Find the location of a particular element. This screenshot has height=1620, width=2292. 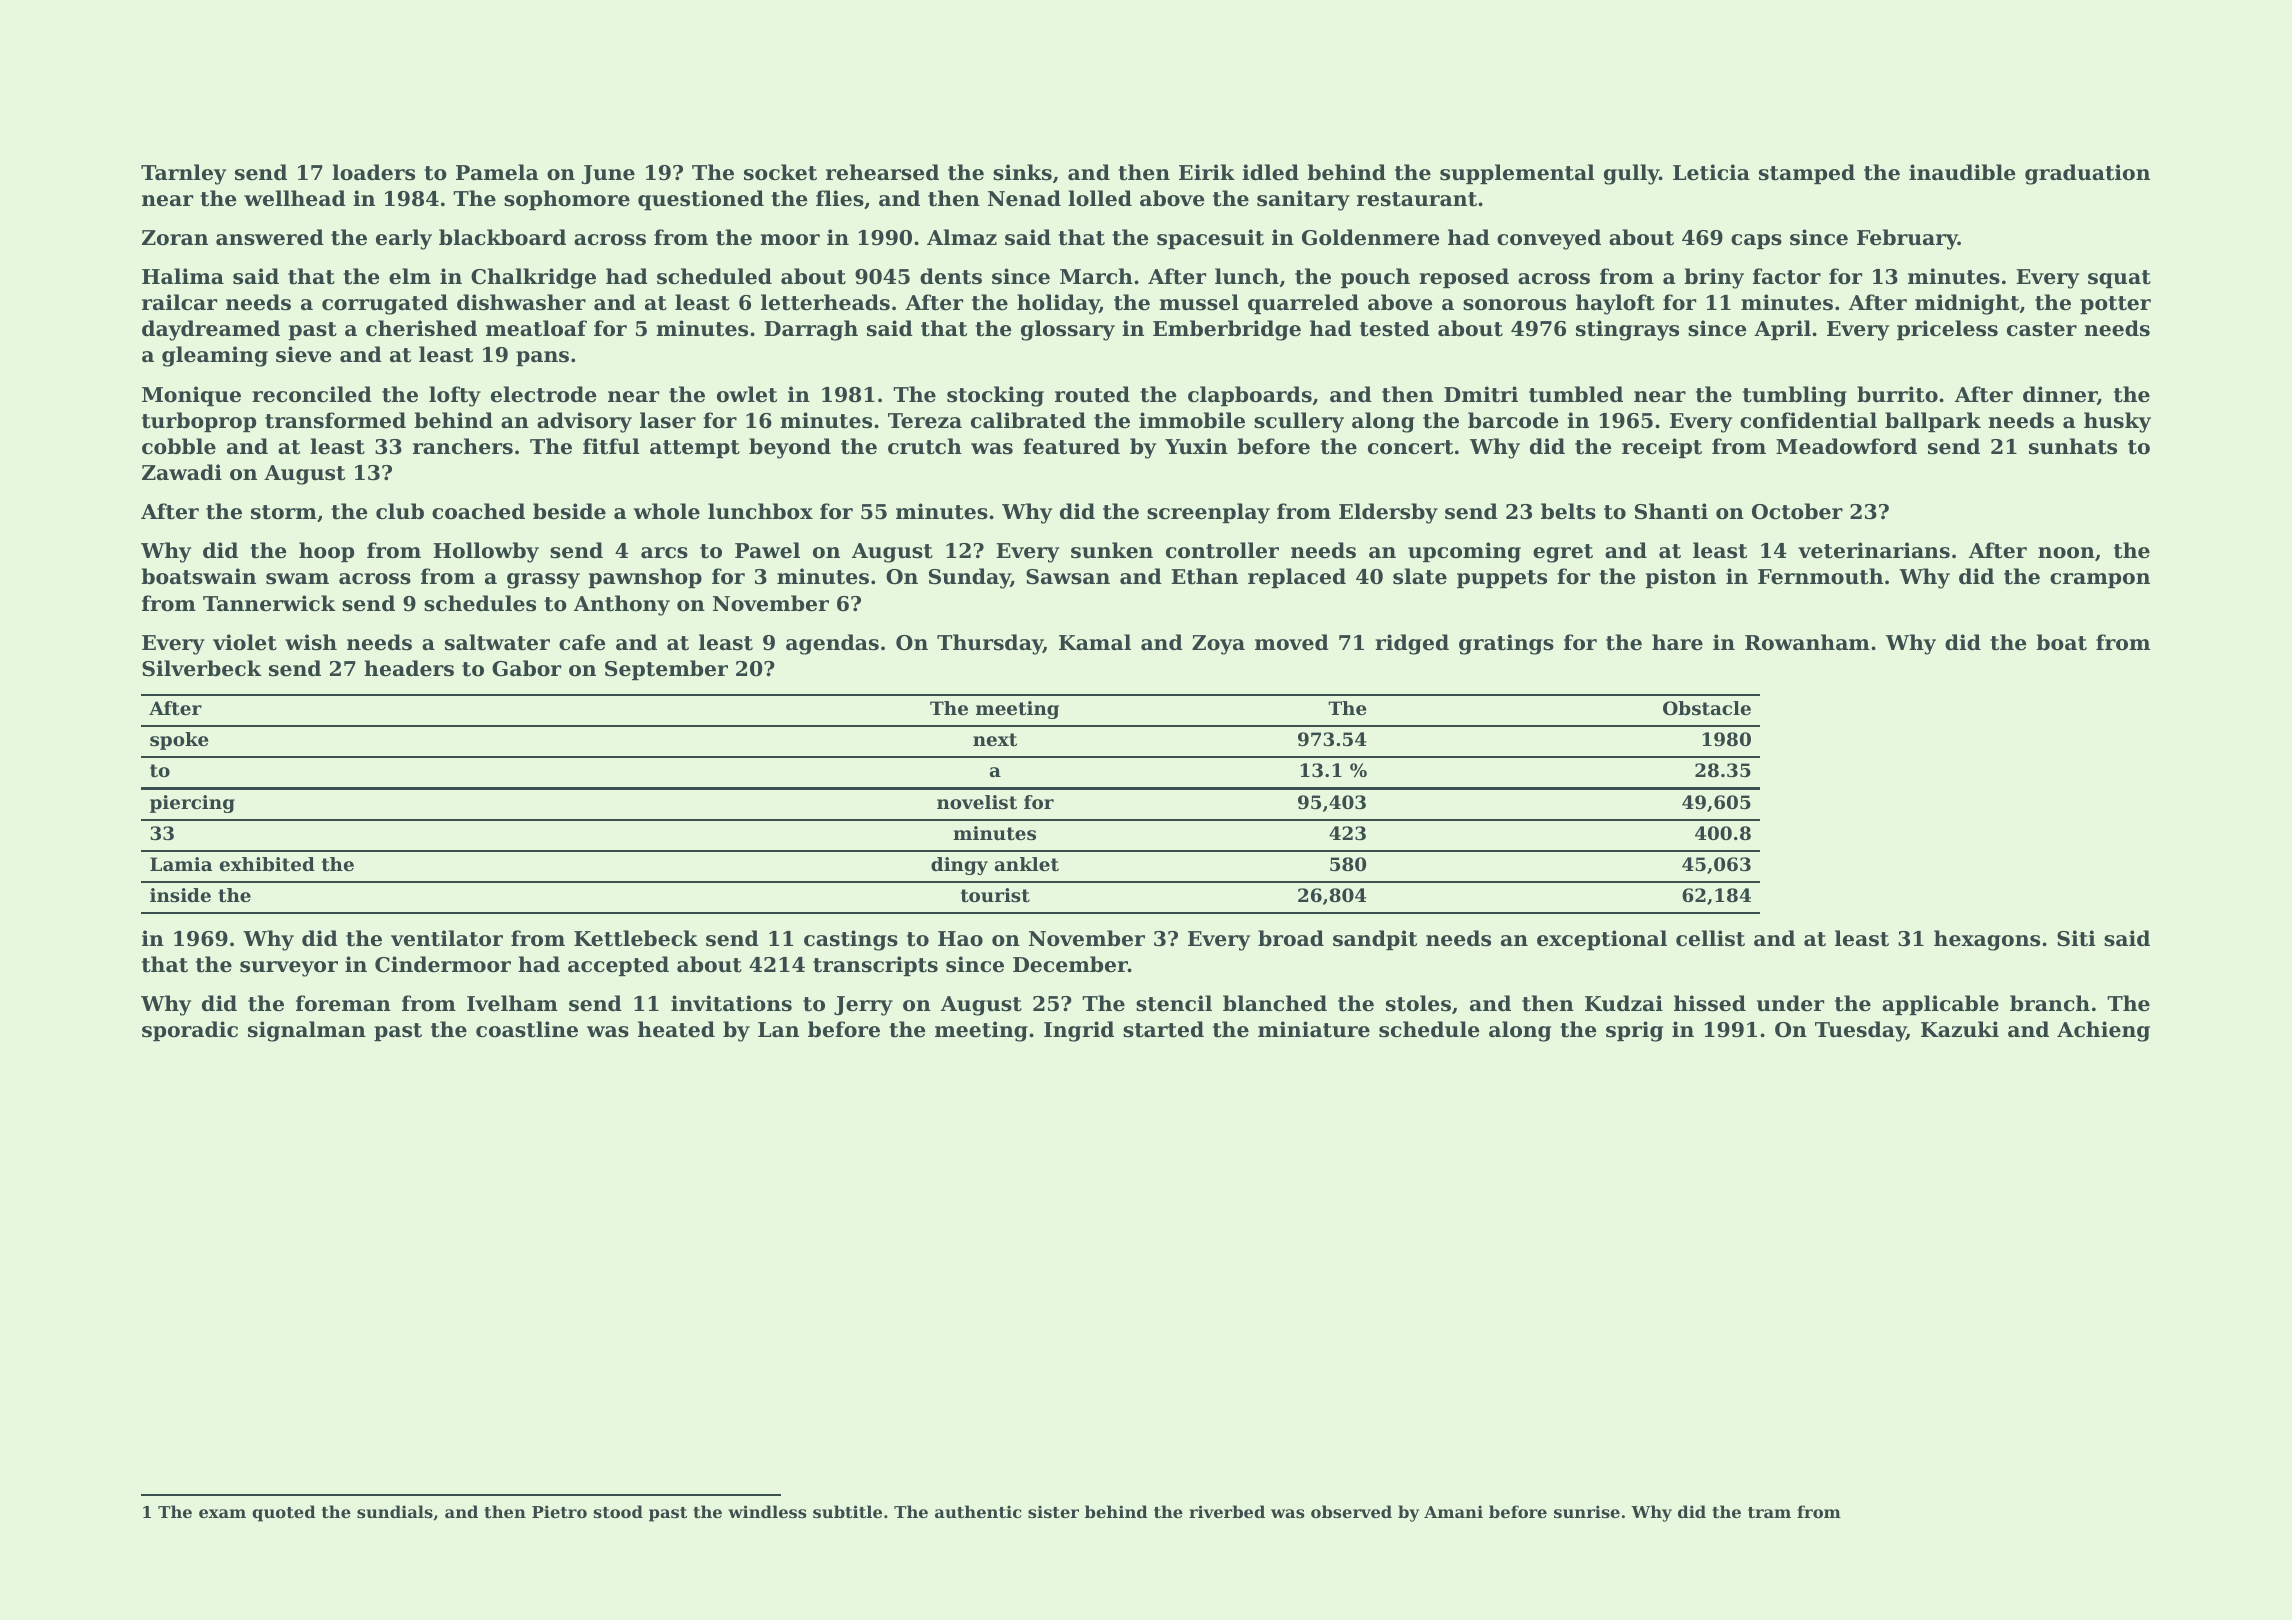

cellist is located at coordinates (1710, 938).
